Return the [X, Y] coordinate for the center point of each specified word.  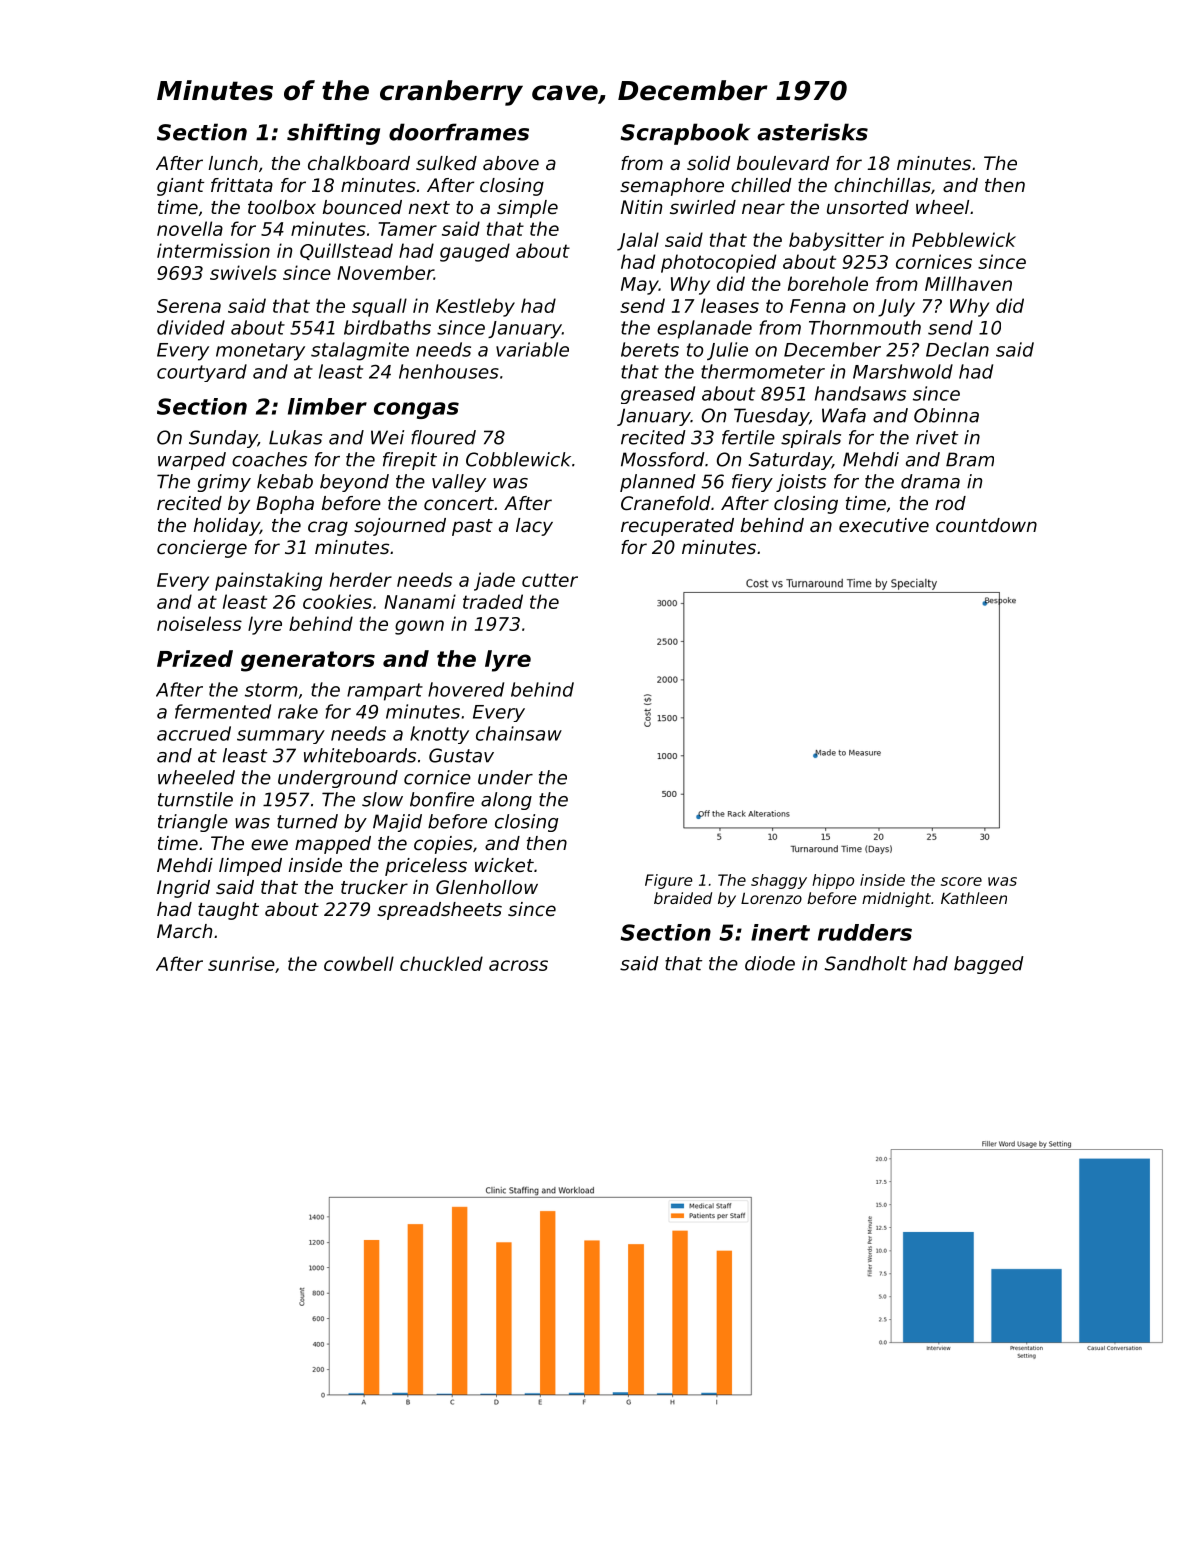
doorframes [459, 132]
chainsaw [519, 733]
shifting [333, 134]
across [518, 965]
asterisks [812, 132]
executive [884, 525]
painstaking [268, 581]
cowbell [359, 963]
